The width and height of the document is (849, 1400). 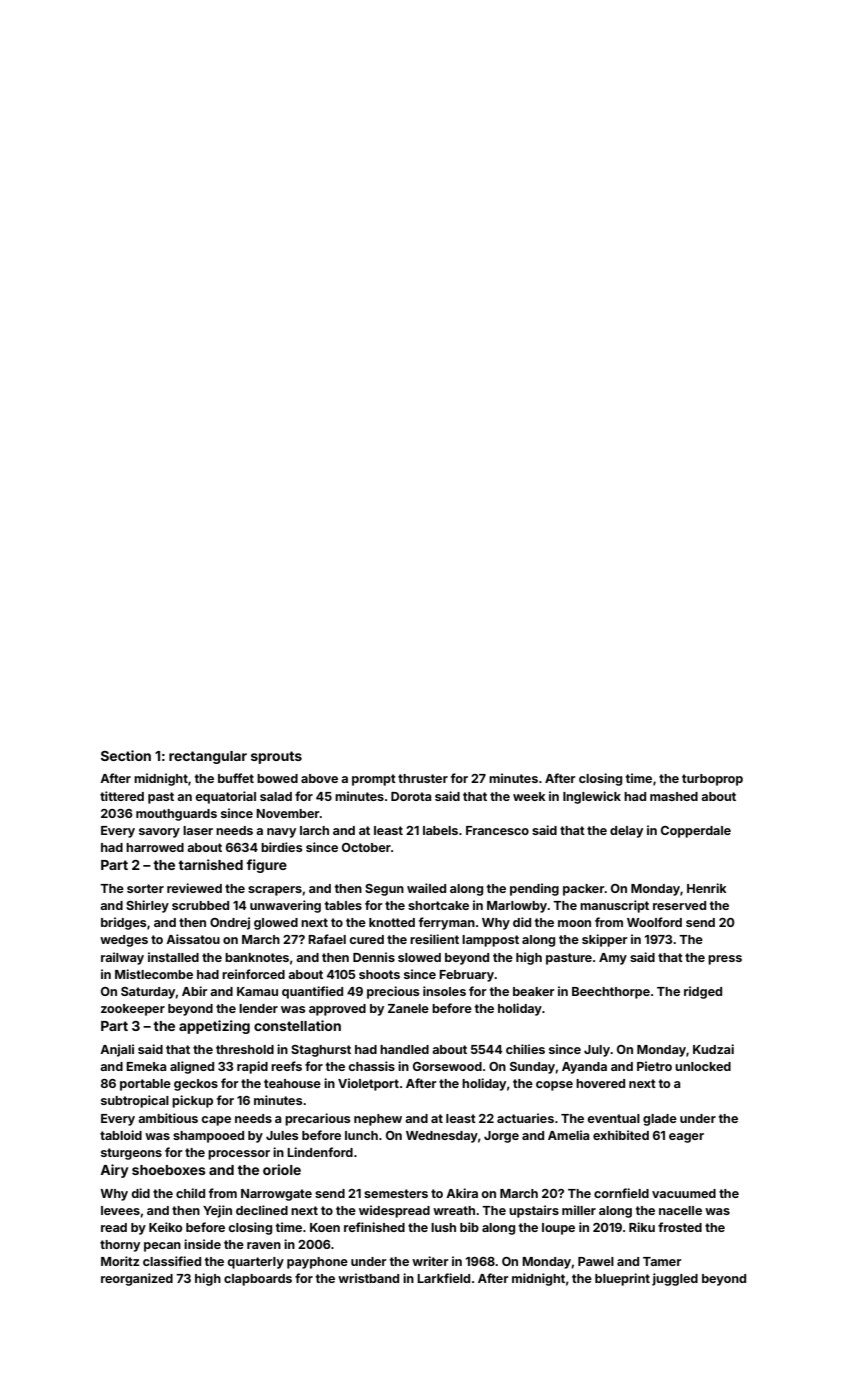 What do you see at coordinates (208, 1137) in the document?
I see `shampooed` at bounding box center [208, 1137].
